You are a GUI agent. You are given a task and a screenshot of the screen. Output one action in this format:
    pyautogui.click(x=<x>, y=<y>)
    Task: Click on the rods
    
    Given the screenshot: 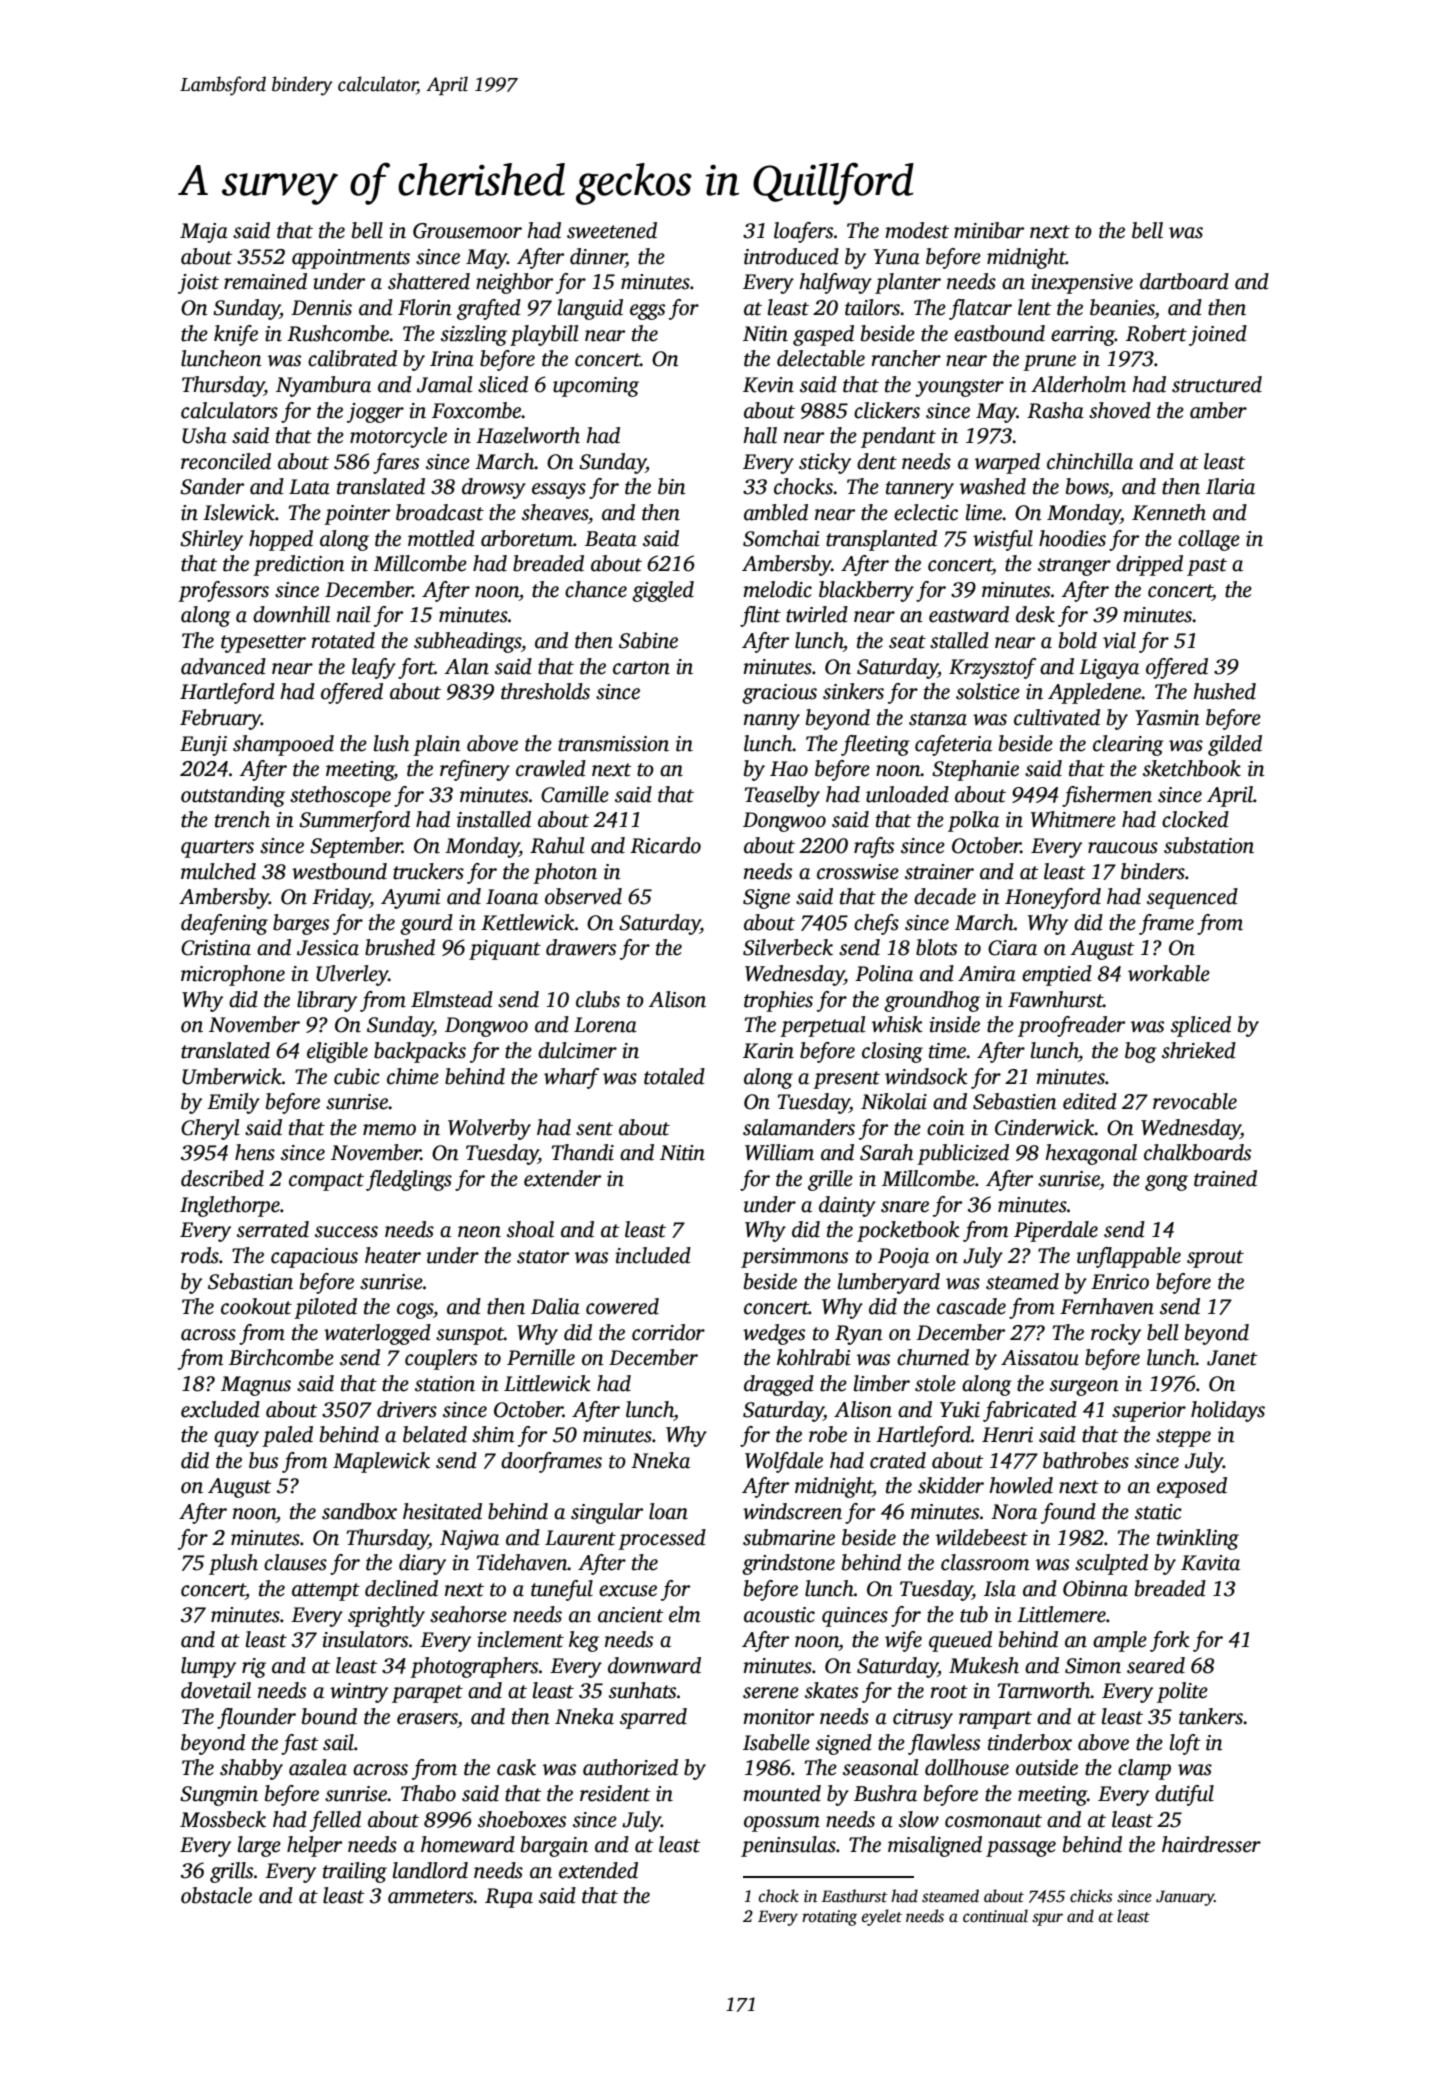 What is the action you would take?
    pyautogui.click(x=200, y=1255)
